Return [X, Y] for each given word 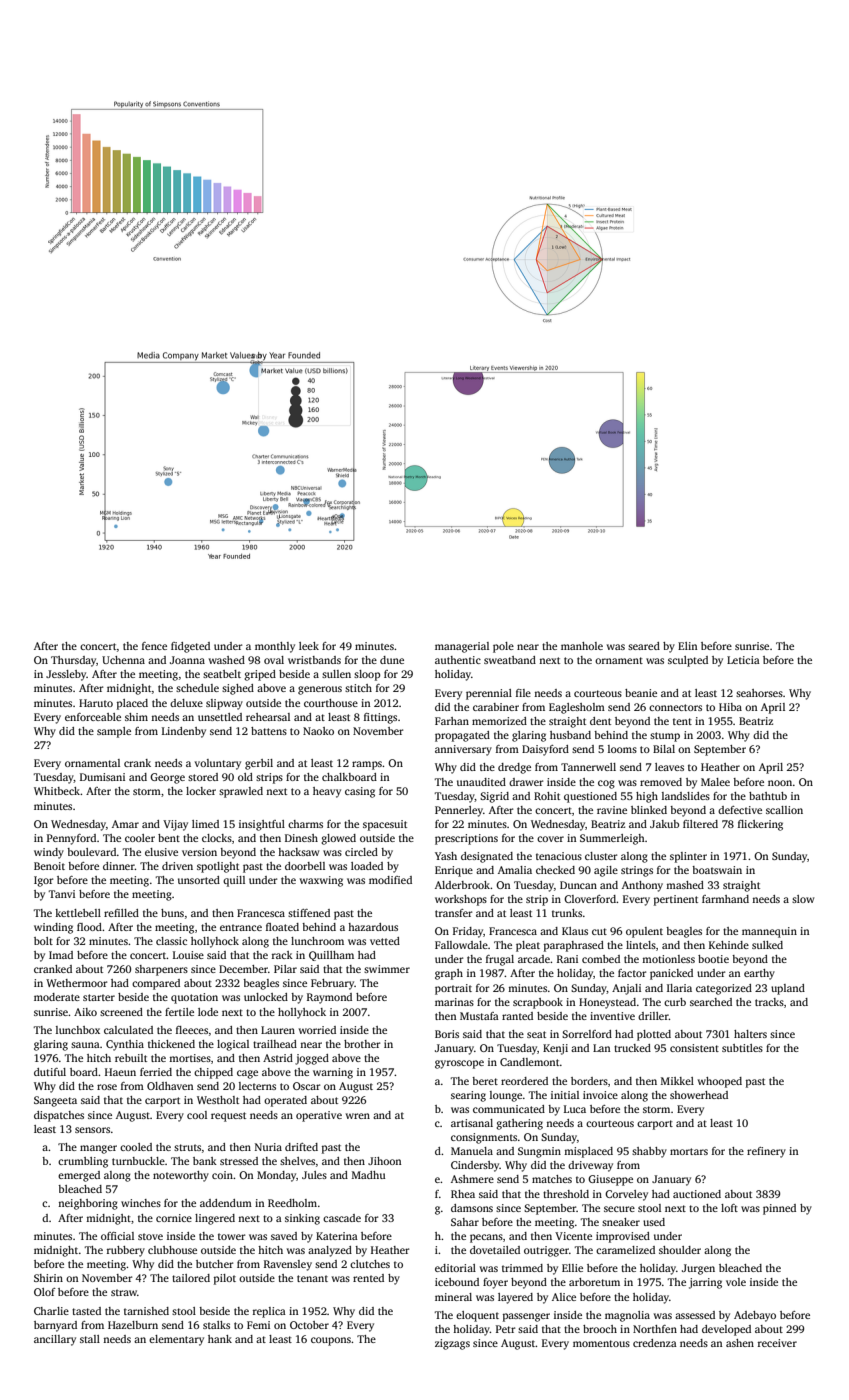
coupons [331, 1341]
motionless [668, 959]
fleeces [192, 1030]
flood [89, 927]
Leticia [743, 660]
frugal [500, 960]
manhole [582, 646]
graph [449, 974]
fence [154, 646]
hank [220, 1339]
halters [750, 1034]
